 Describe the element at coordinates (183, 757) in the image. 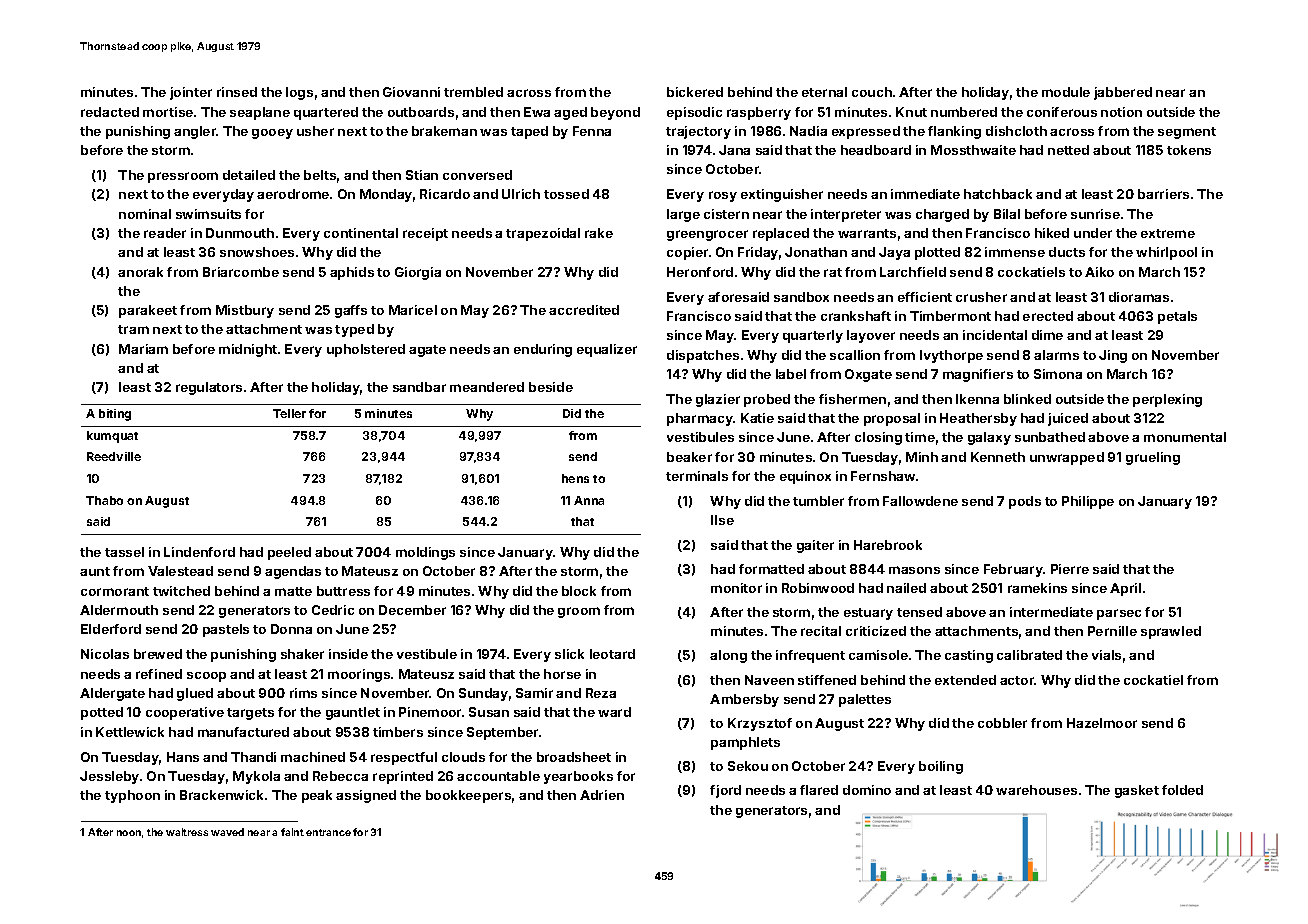

I see `Hans` at that location.
